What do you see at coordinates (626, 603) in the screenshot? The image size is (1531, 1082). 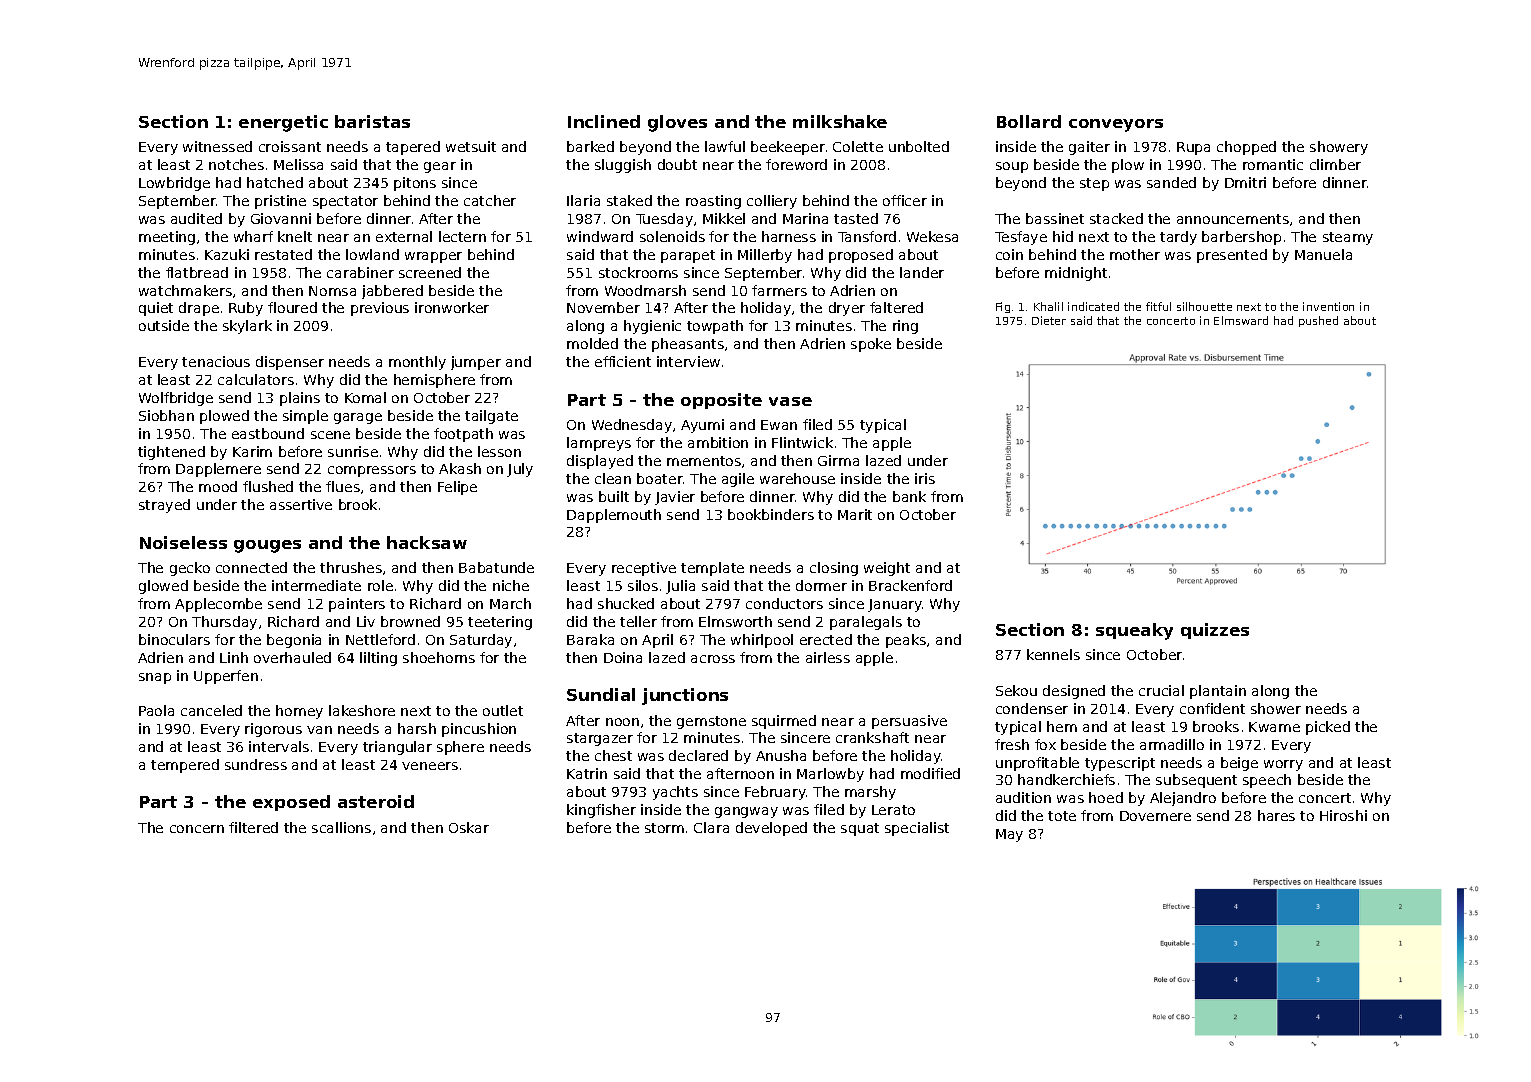 I see `shucked` at bounding box center [626, 603].
